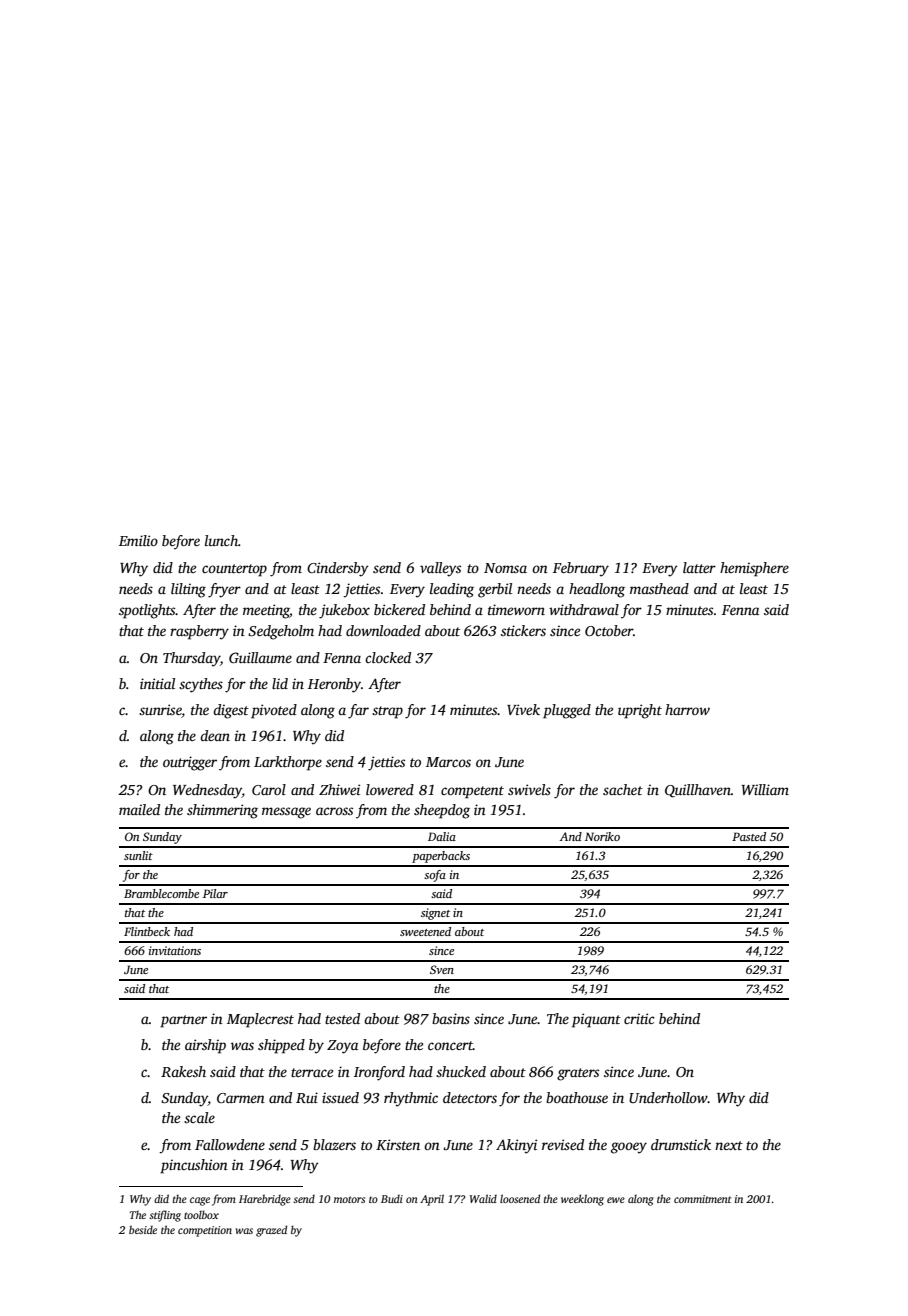 The height and width of the screenshot is (1316, 908). Describe the element at coordinates (702, 1199) in the screenshot. I see `commitment` at that location.
